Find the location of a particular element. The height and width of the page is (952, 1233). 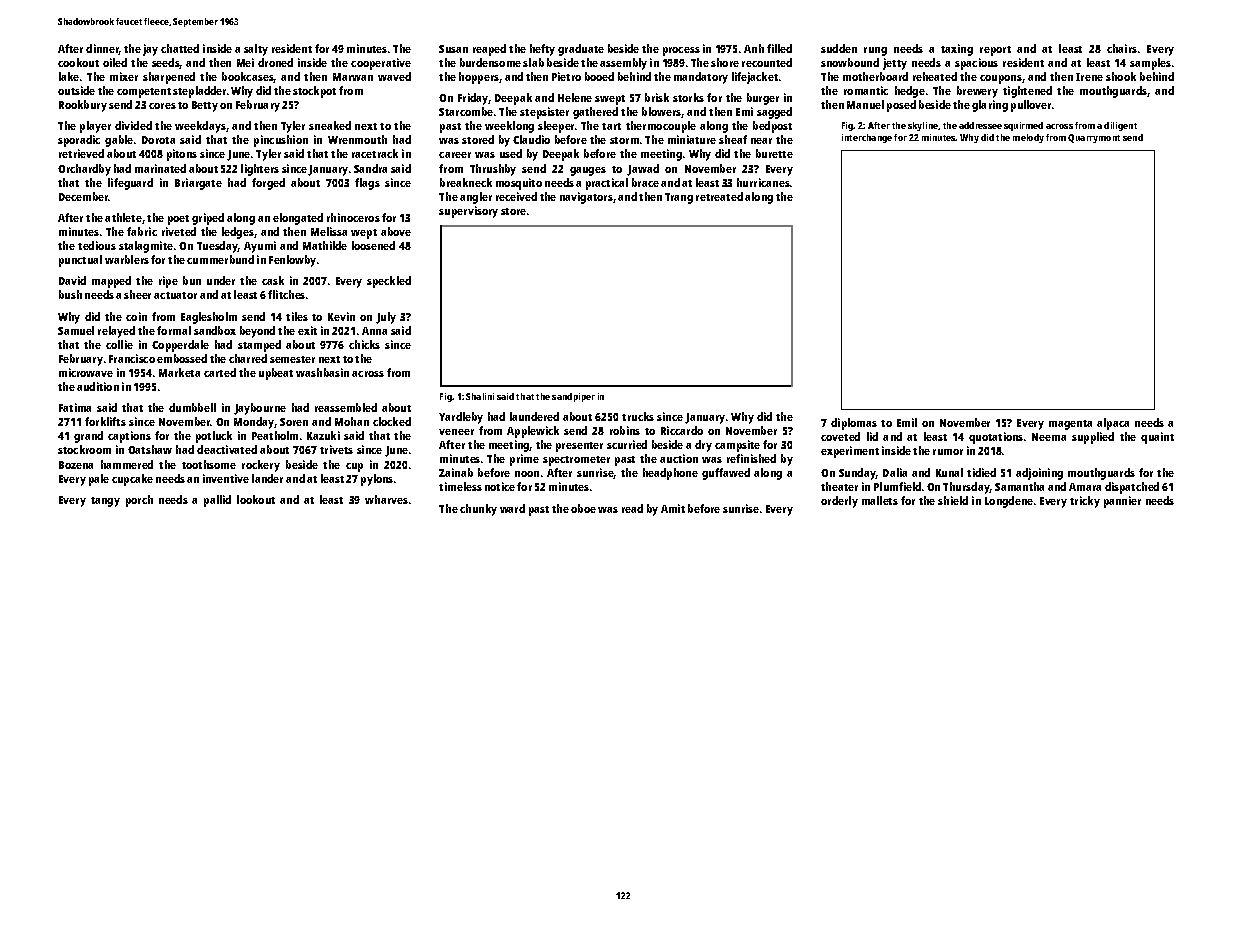

burdensome is located at coordinates (490, 62).
